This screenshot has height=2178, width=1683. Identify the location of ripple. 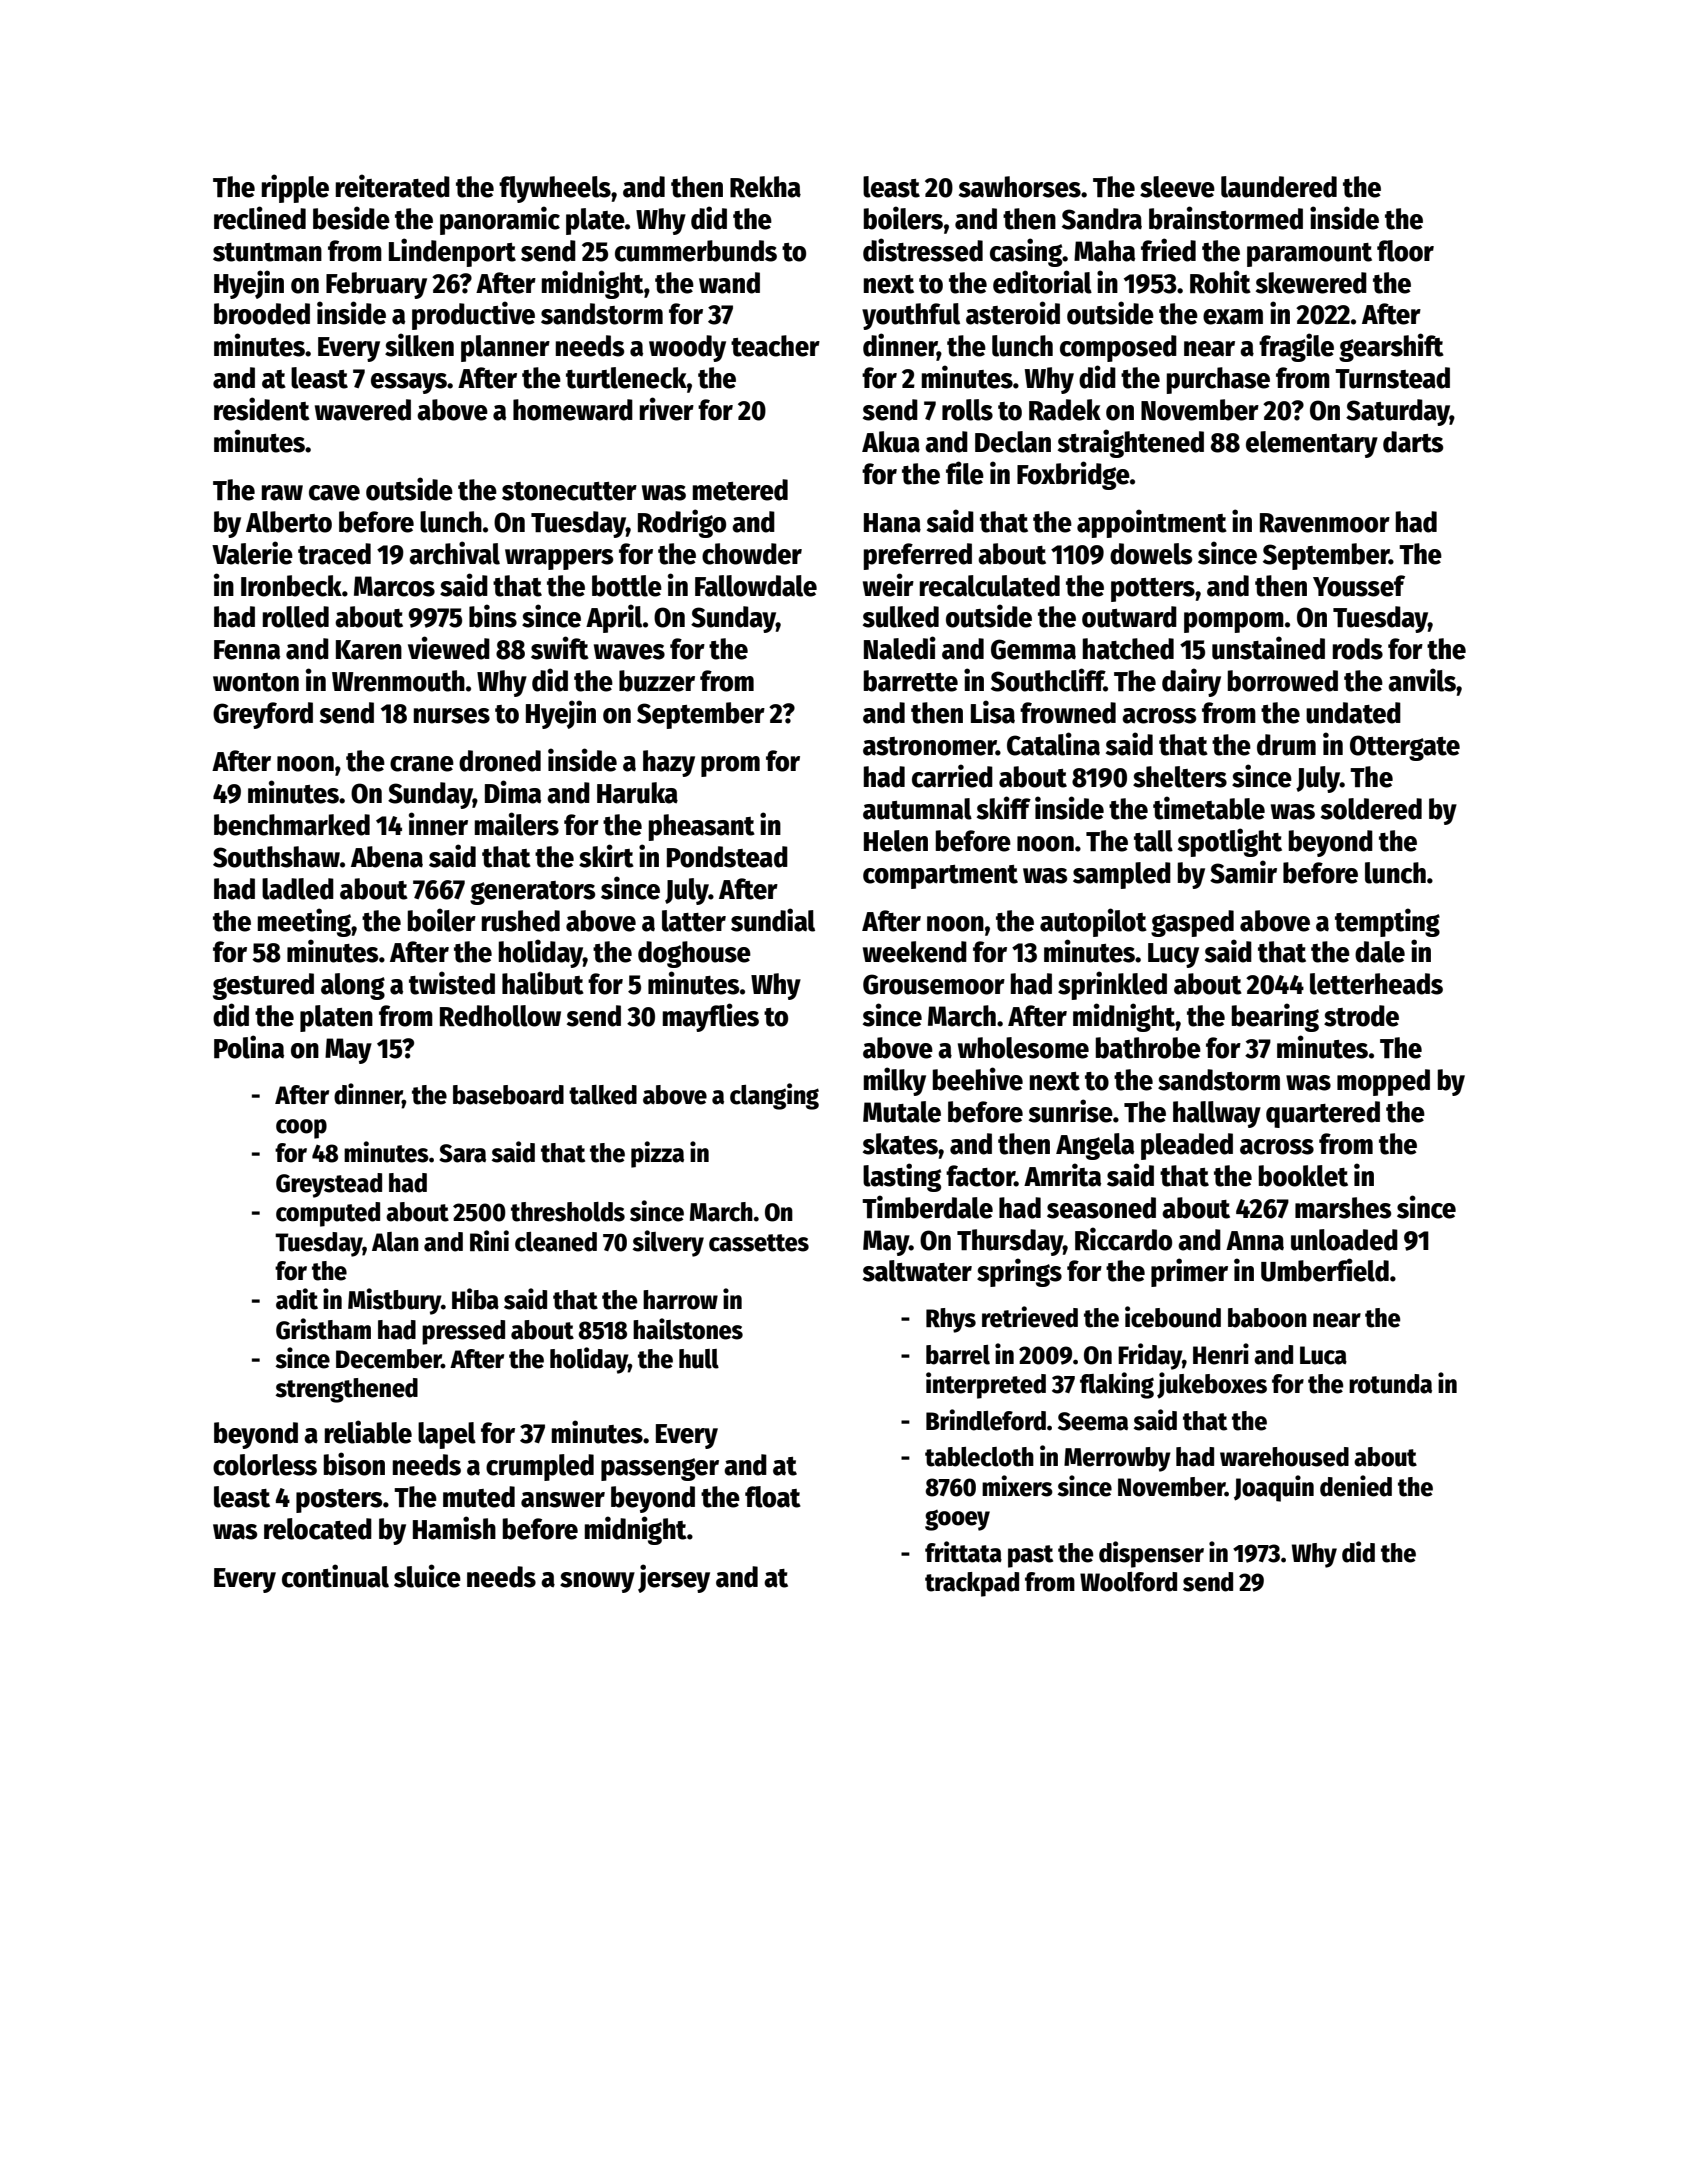
(295, 188).
